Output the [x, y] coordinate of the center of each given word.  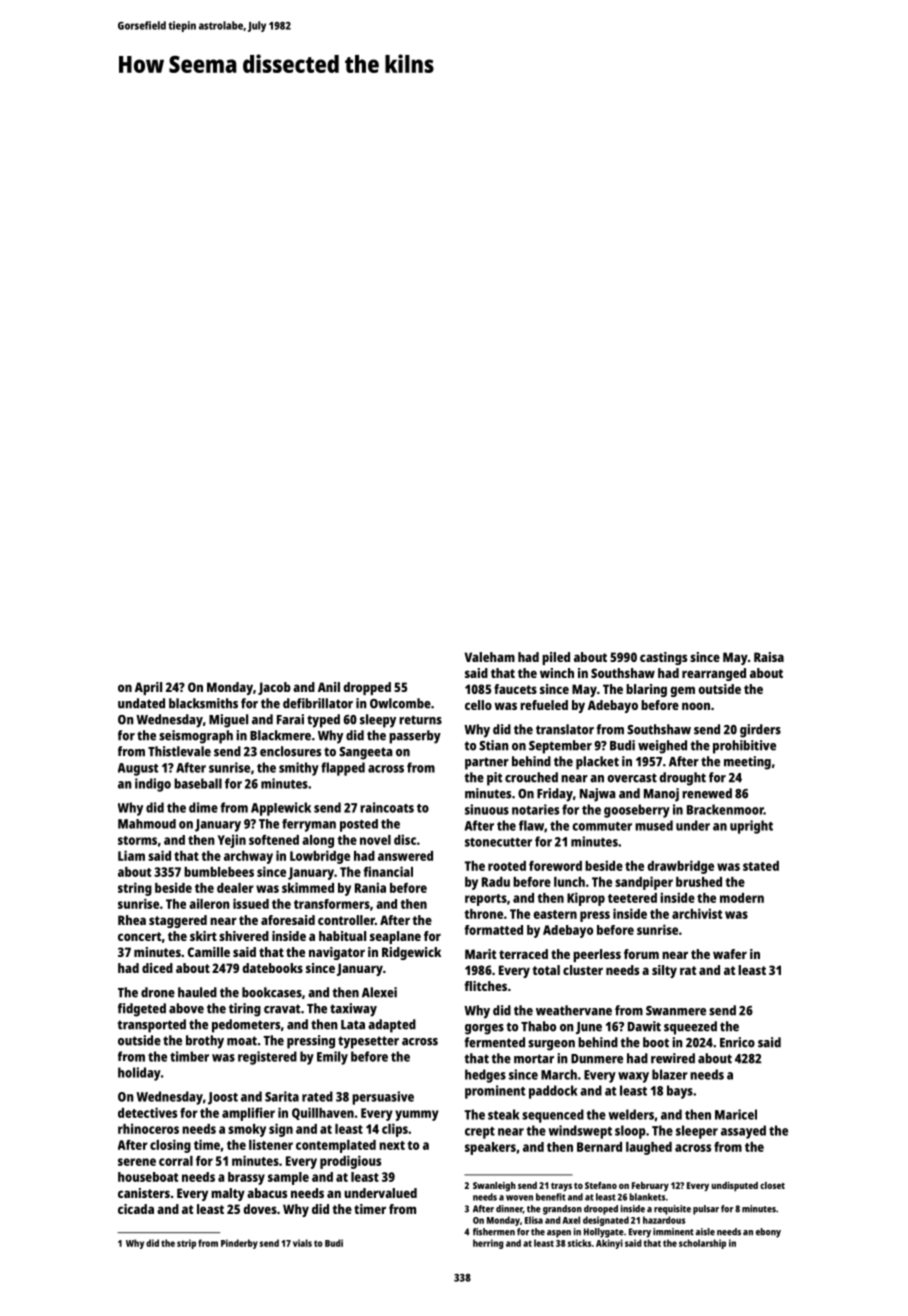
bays [680, 1092]
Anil [329, 687]
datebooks [272, 968]
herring [488, 1244]
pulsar [706, 1210]
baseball [198, 783]
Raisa [769, 657]
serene [137, 1162]
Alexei [379, 992]
